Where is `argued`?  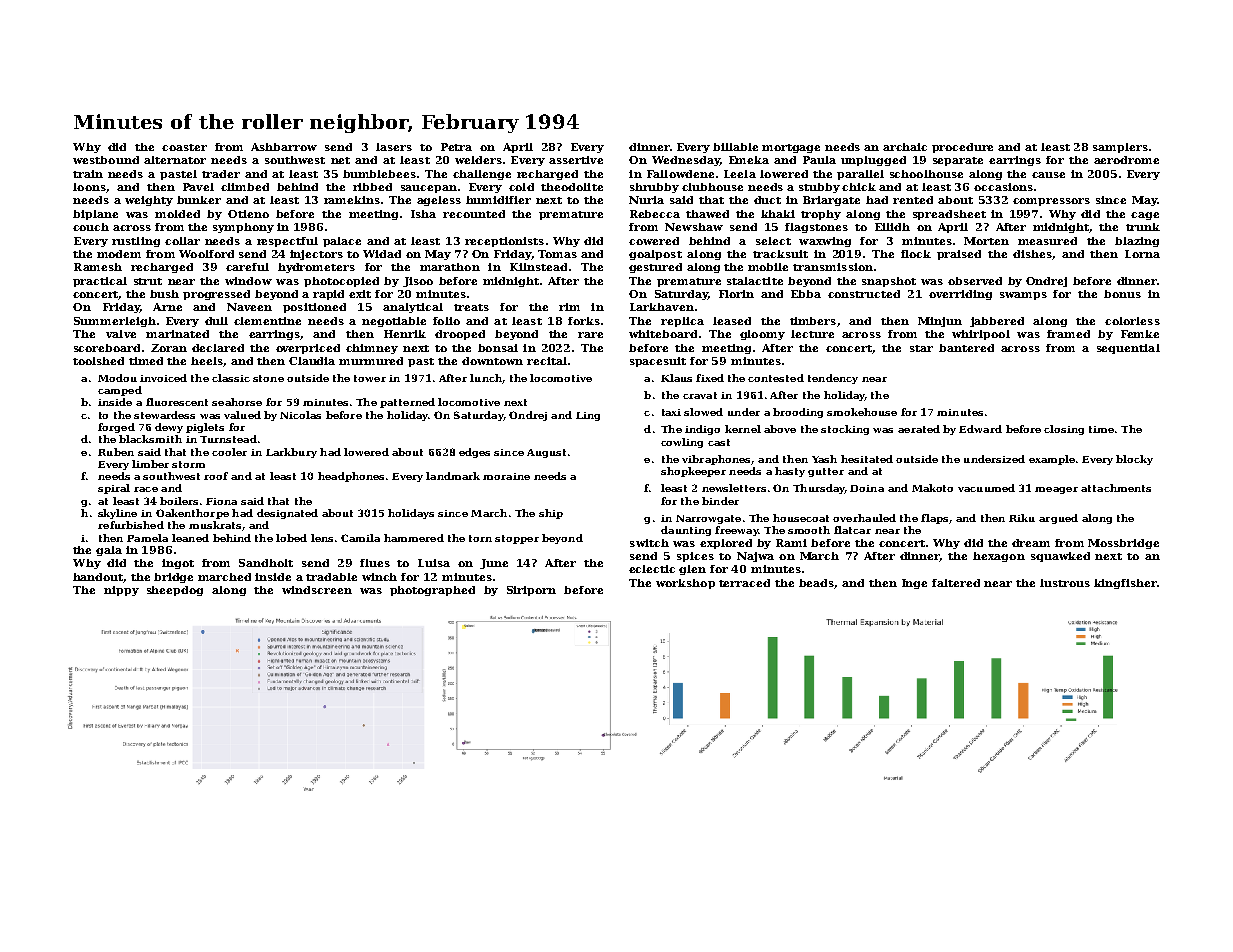 argued is located at coordinates (1058, 519).
